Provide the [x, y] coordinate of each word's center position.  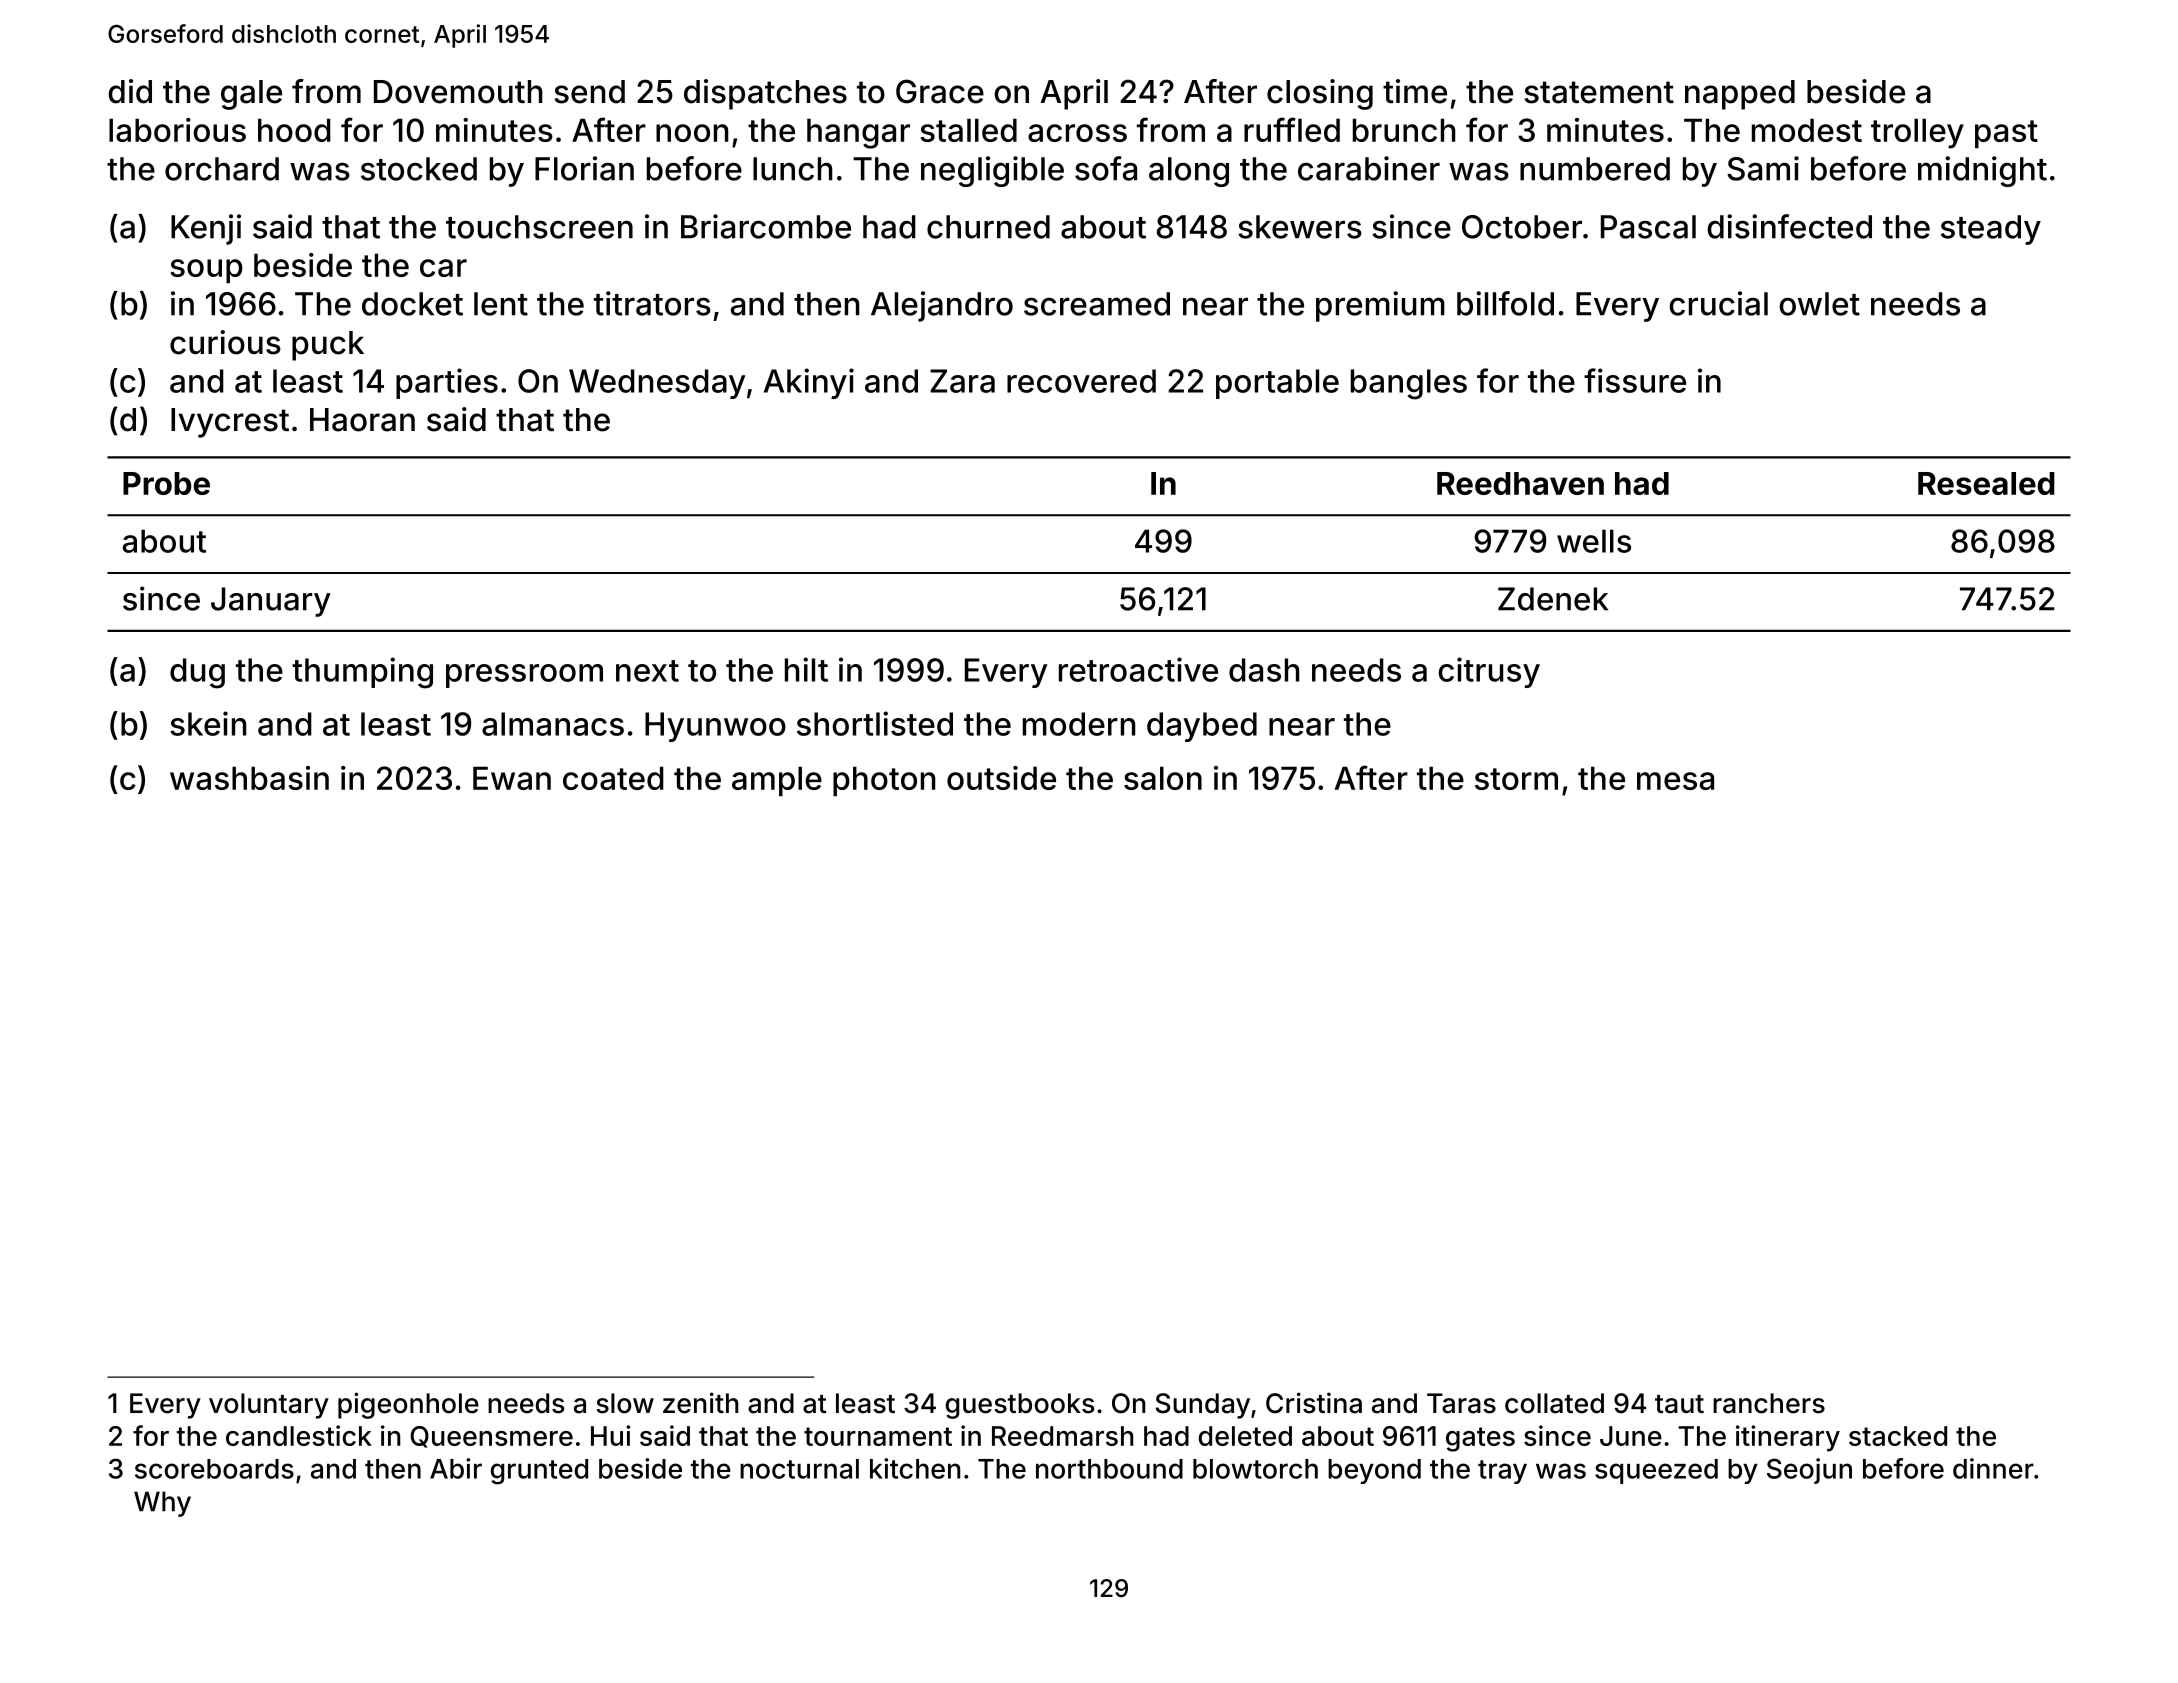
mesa [1675, 781]
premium [1380, 306]
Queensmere [491, 1437]
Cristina [1314, 1403]
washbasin [249, 778]
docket [412, 304]
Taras [1461, 1403]
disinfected [1789, 226]
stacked [1898, 1436]
